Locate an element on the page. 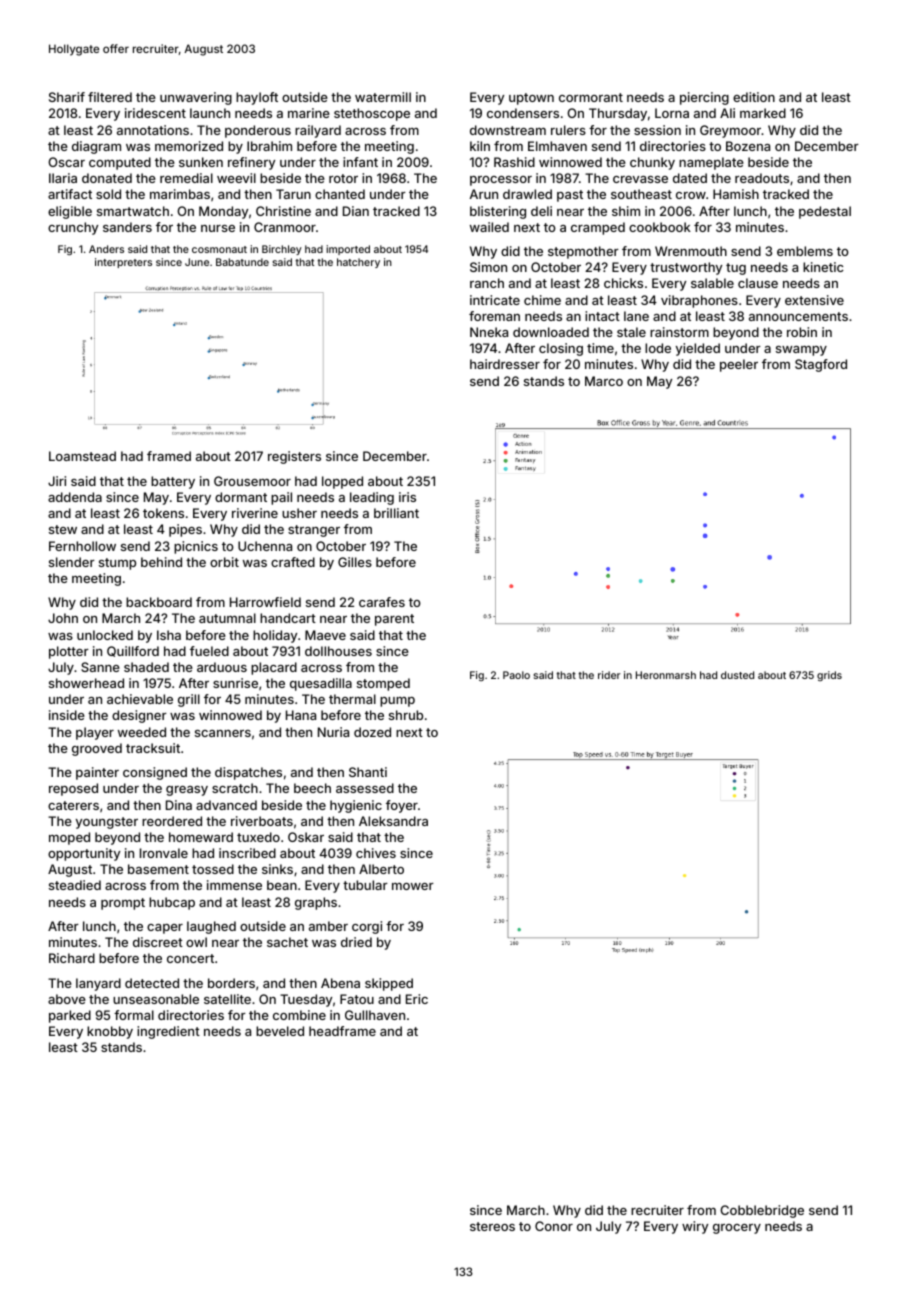  grocery is located at coordinates (737, 1229).
